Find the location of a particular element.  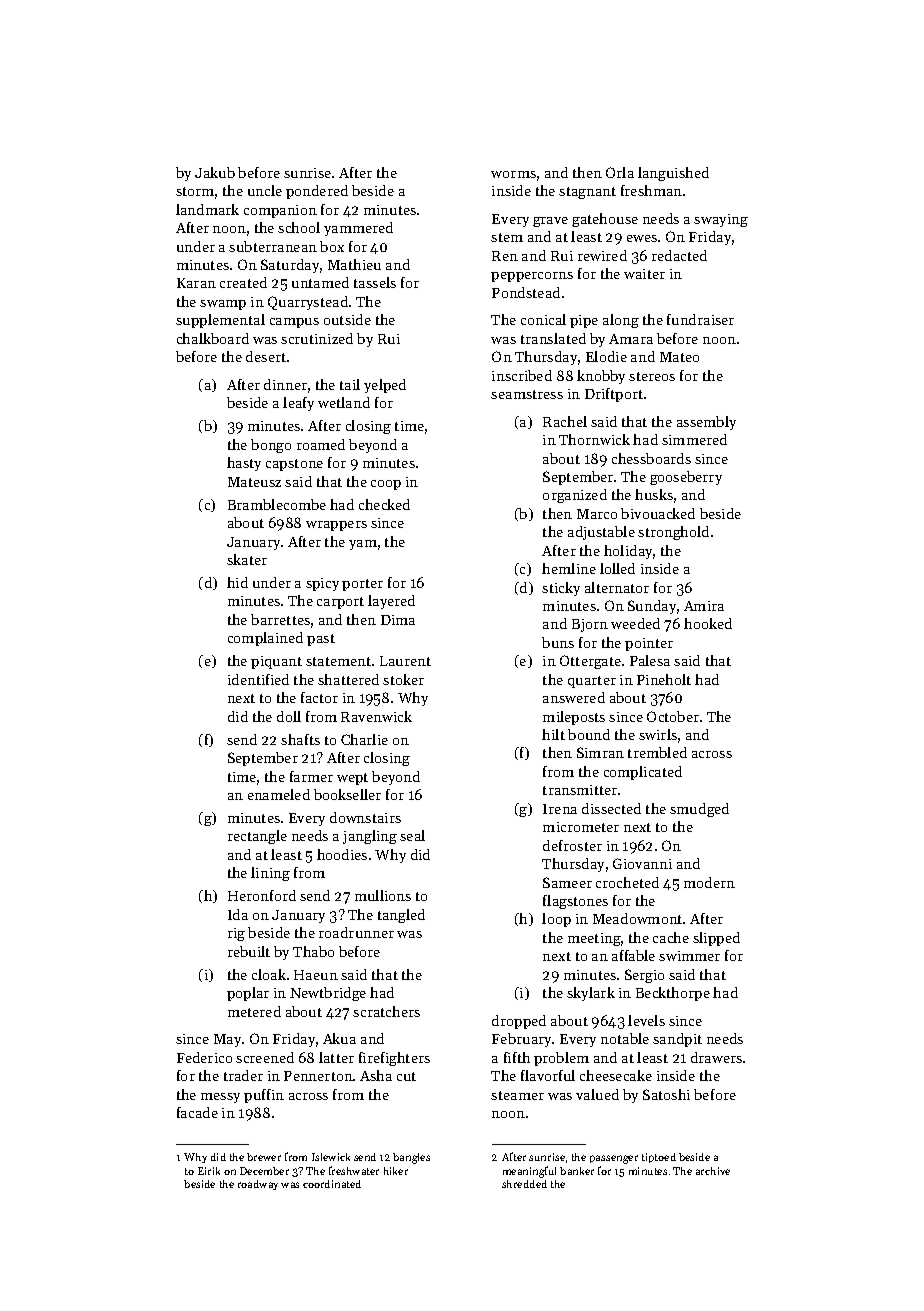

Rachel is located at coordinates (565, 421).
